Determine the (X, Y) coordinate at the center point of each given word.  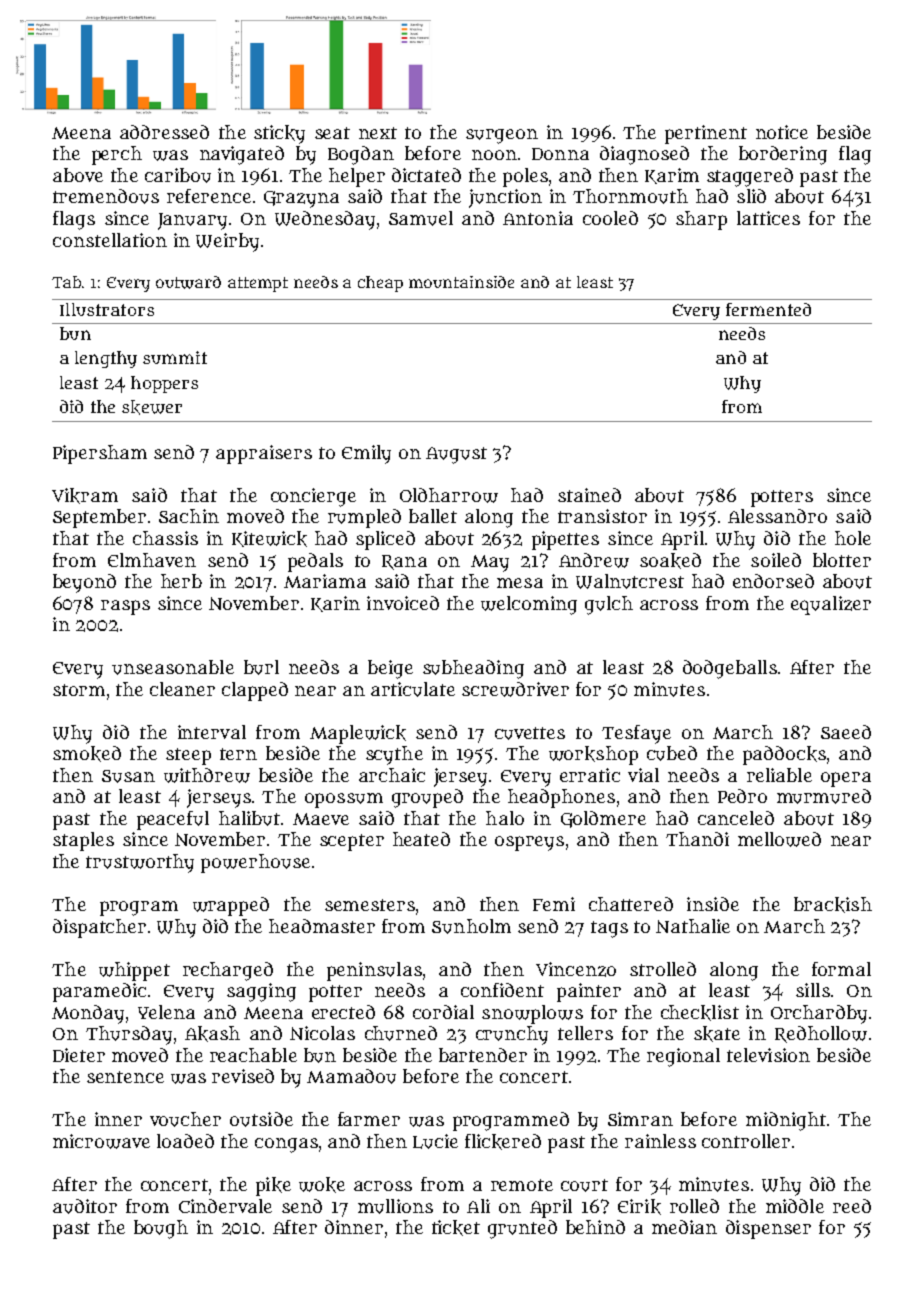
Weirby (227, 242)
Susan (128, 776)
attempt (258, 284)
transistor (602, 516)
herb (181, 581)
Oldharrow (449, 495)
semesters (370, 905)
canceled (736, 818)
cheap (380, 284)
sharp (701, 220)
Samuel (421, 218)
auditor (85, 1206)
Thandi (697, 839)
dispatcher (99, 928)
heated (421, 839)
